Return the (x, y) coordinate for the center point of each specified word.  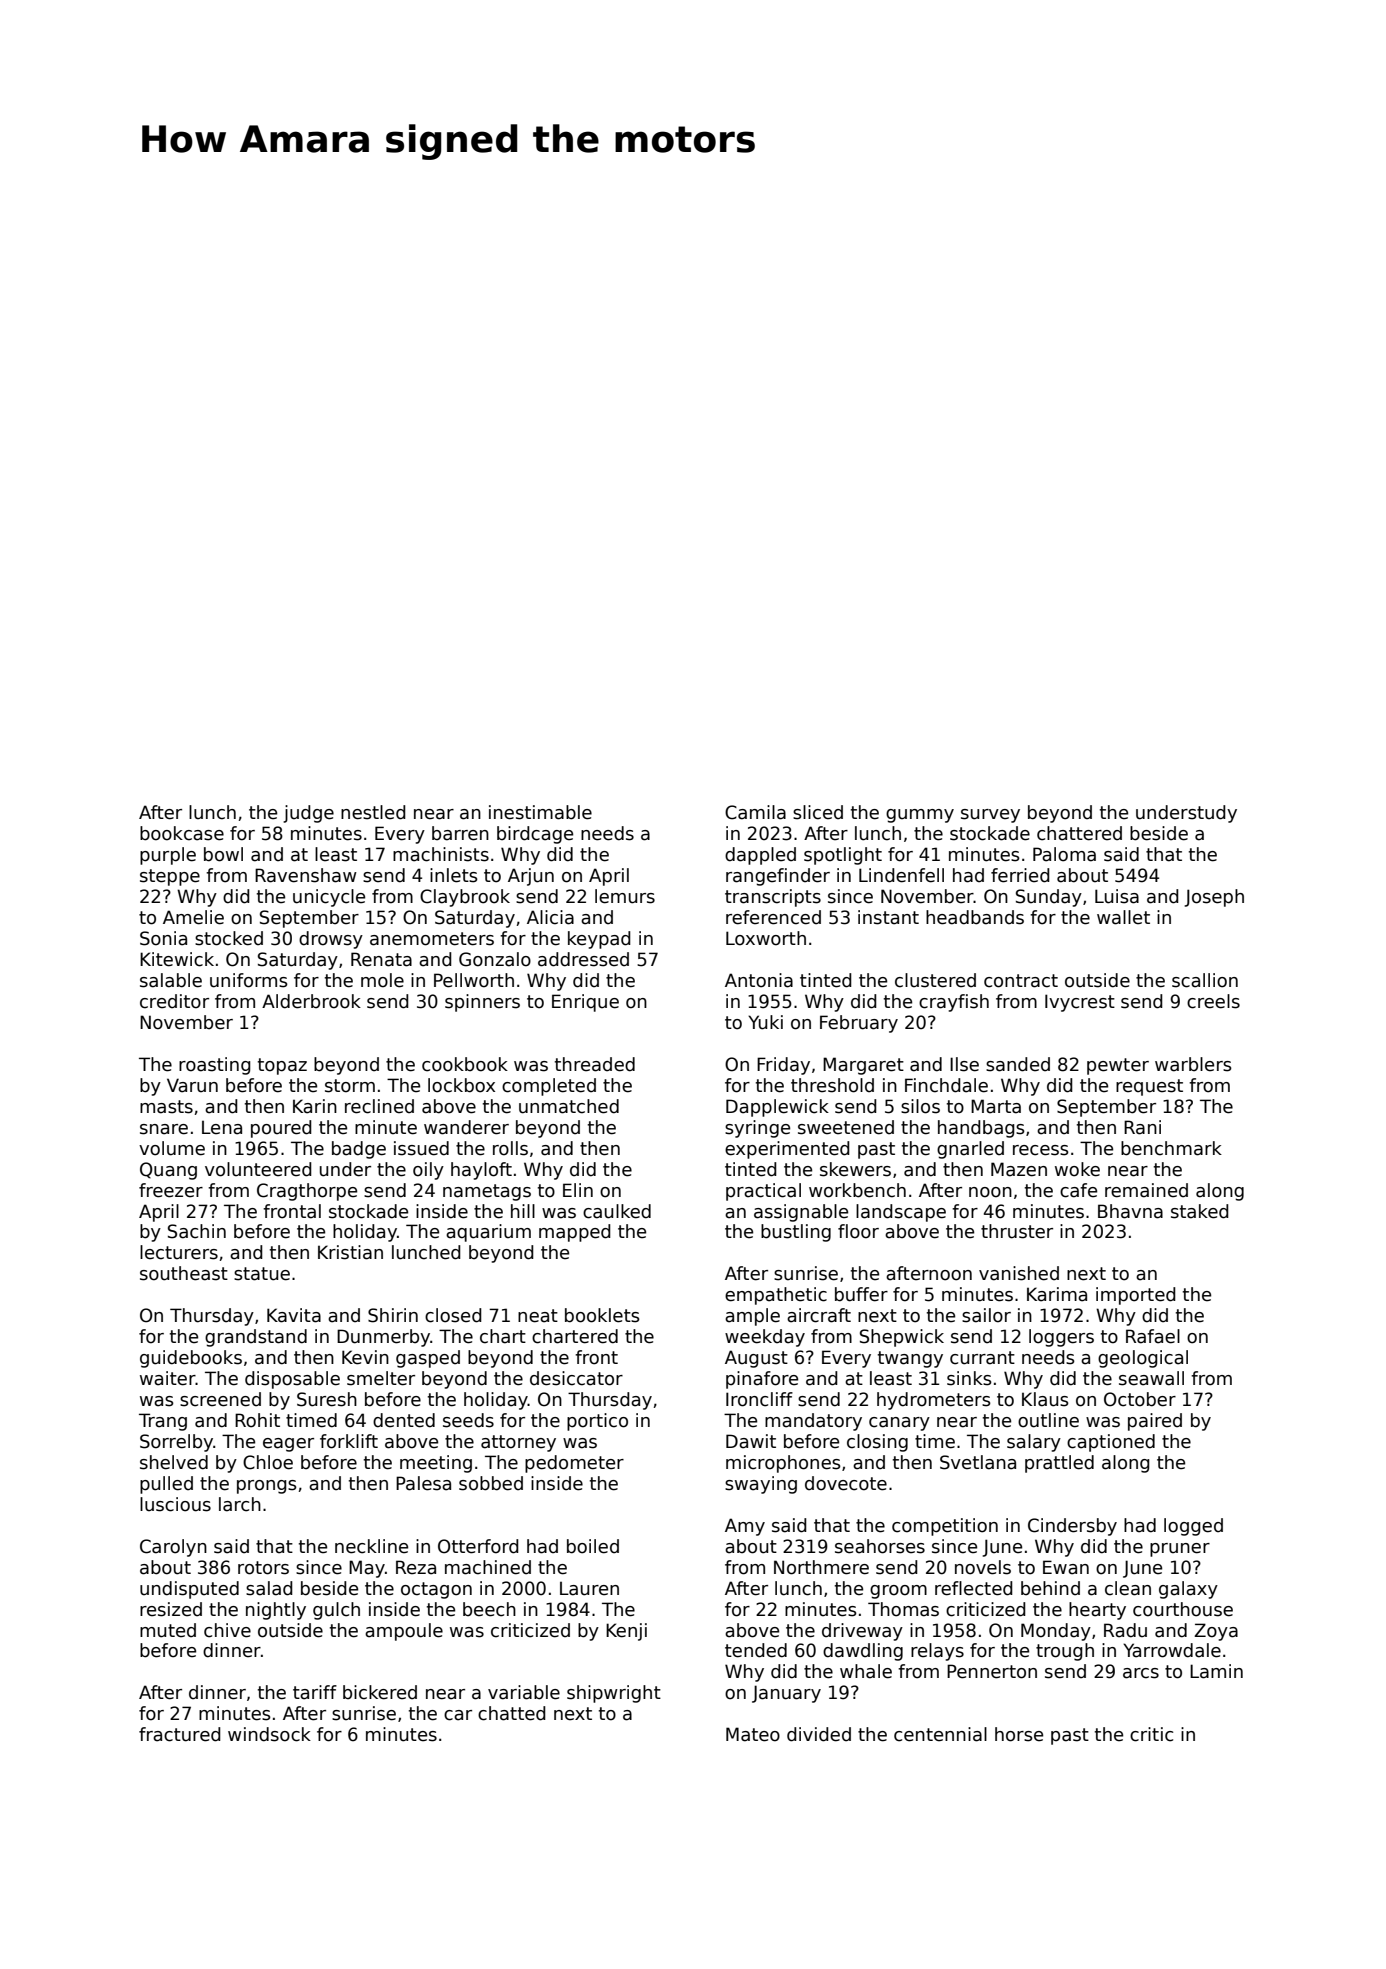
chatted (512, 1713)
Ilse (964, 1064)
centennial (940, 1734)
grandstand (256, 1338)
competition (945, 1527)
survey (990, 816)
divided (819, 1734)
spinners (482, 1003)
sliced (818, 812)
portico (597, 1422)
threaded (595, 1064)
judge (308, 814)
